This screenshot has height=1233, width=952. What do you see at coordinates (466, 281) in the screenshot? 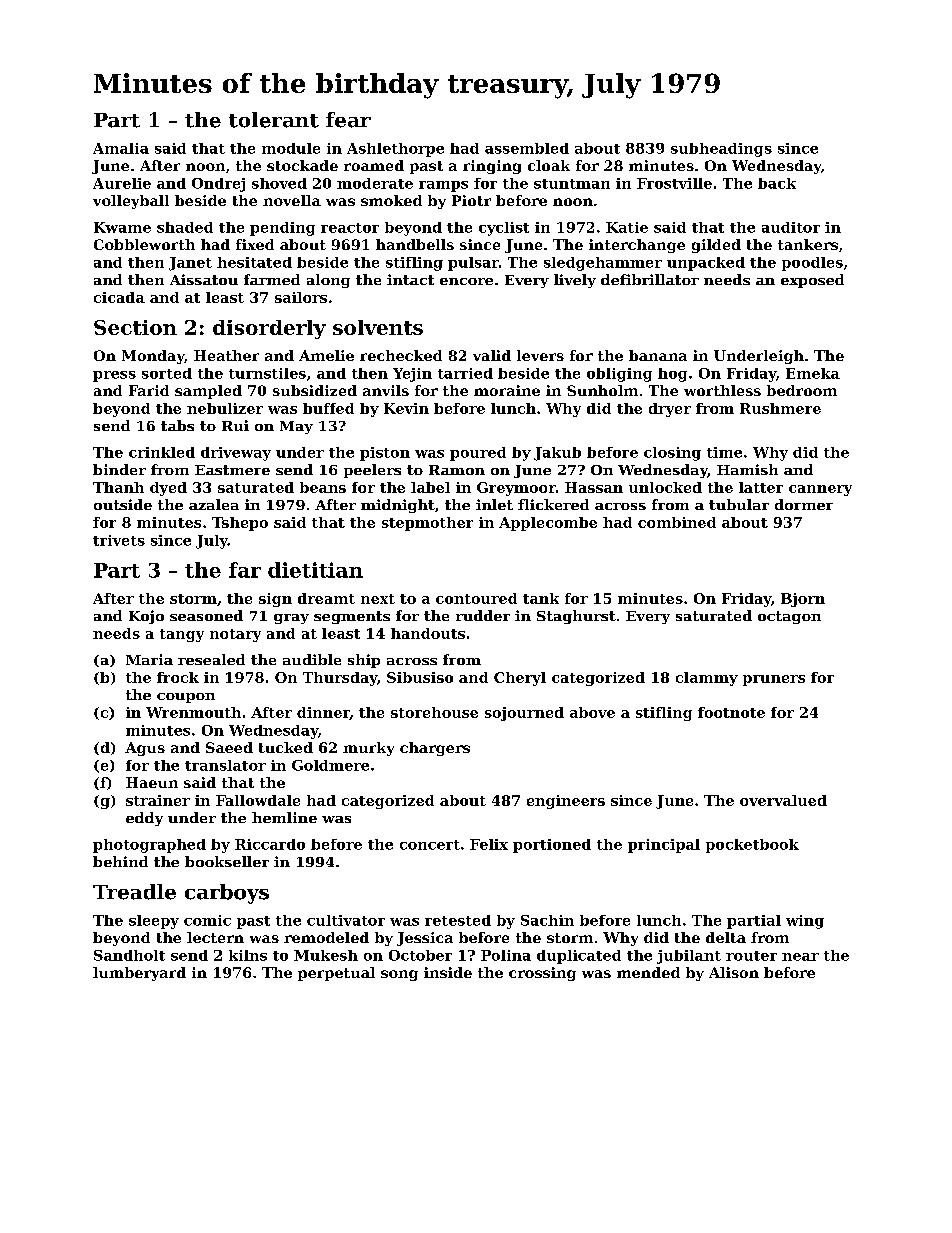
I see `encore` at bounding box center [466, 281].
